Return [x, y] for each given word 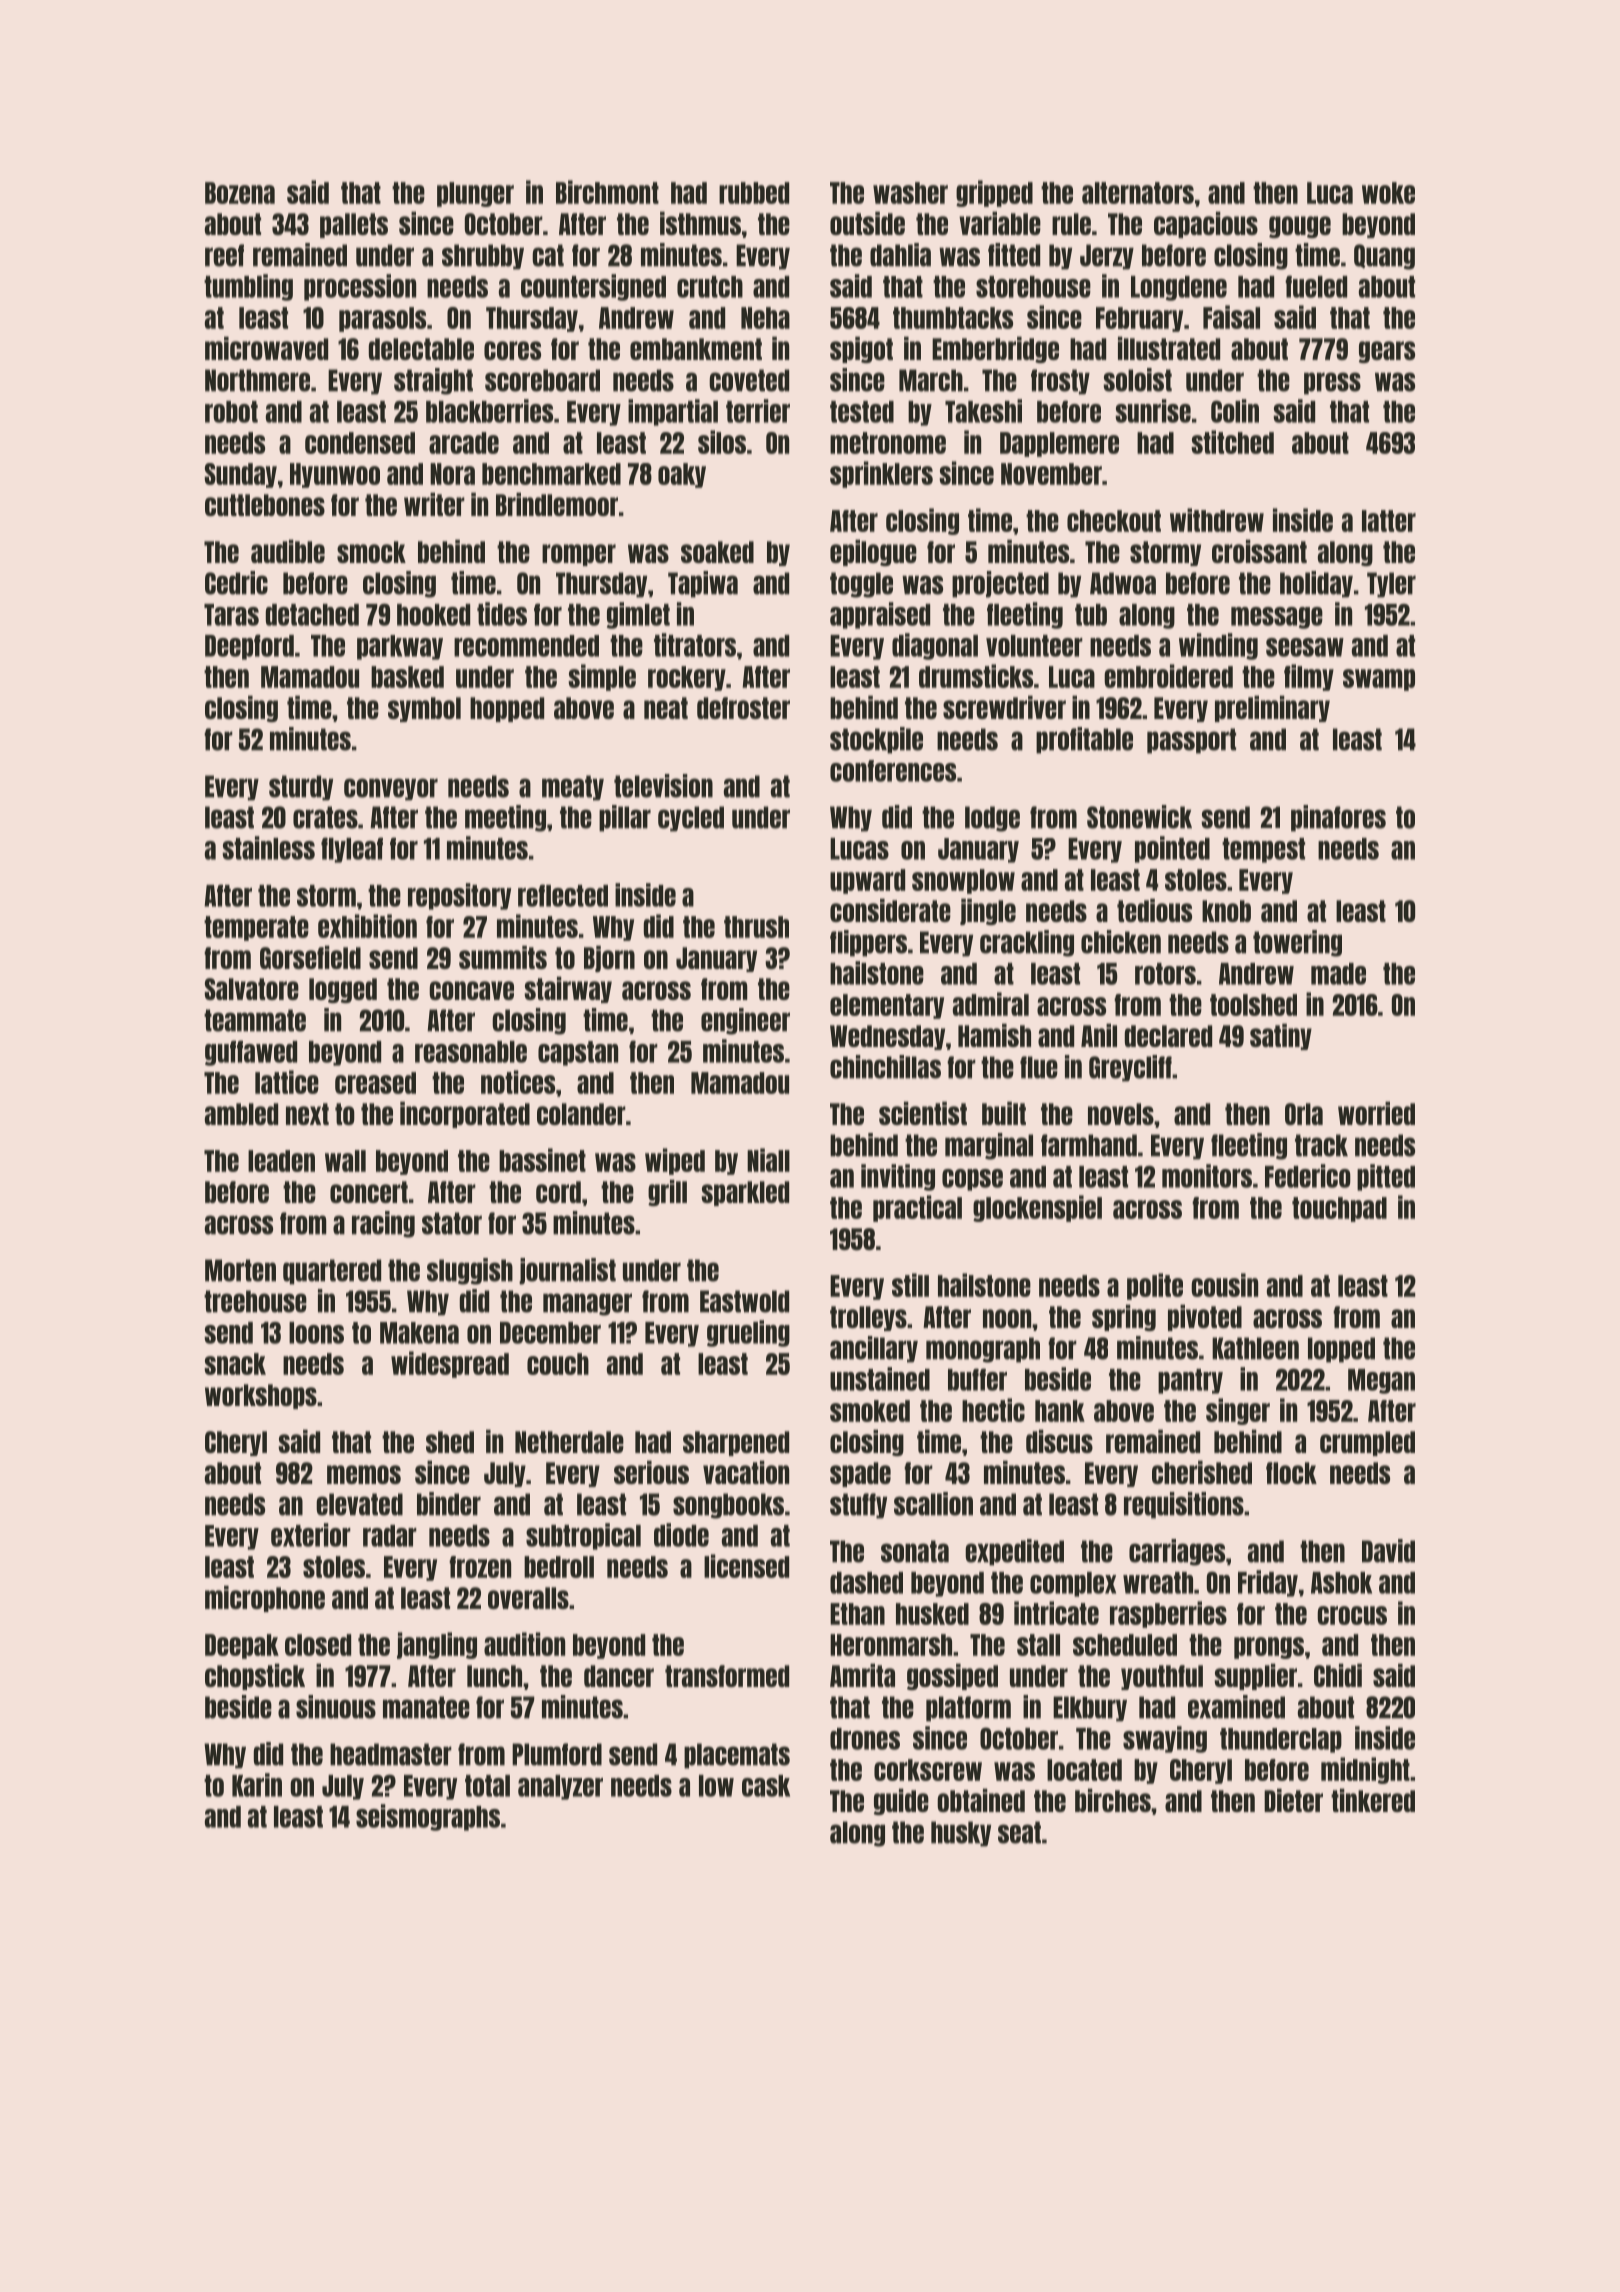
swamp [1379, 680]
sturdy [301, 788]
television [663, 786]
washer [910, 193]
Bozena [240, 193]
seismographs [428, 1817]
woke [1388, 193]
